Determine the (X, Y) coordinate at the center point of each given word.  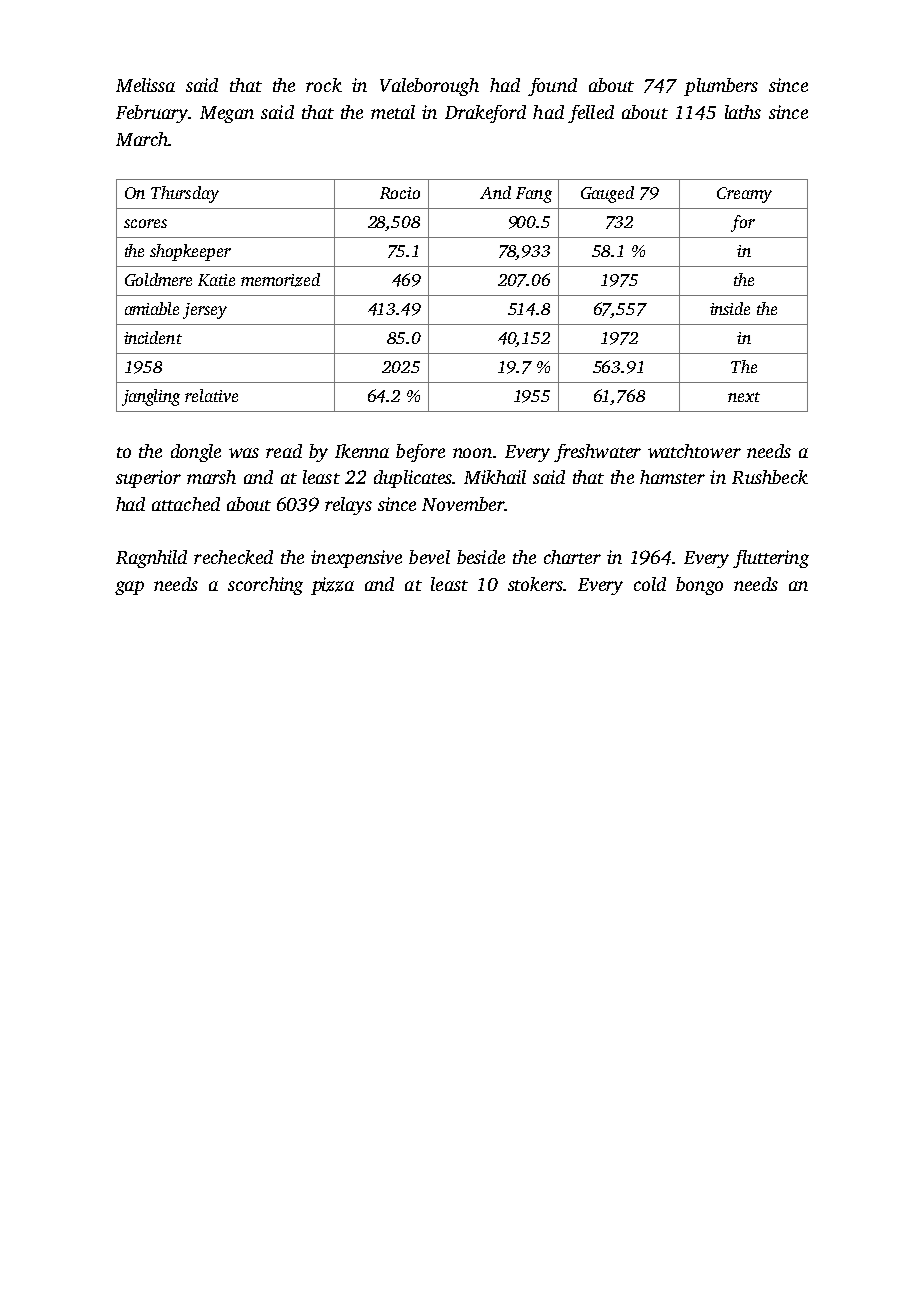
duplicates (413, 479)
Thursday (185, 194)
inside (730, 308)
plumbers (721, 87)
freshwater (597, 453)
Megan (227, 114)
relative (211, 395)
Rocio (400, 193)
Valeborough (429, 87)
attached (186, 504)
